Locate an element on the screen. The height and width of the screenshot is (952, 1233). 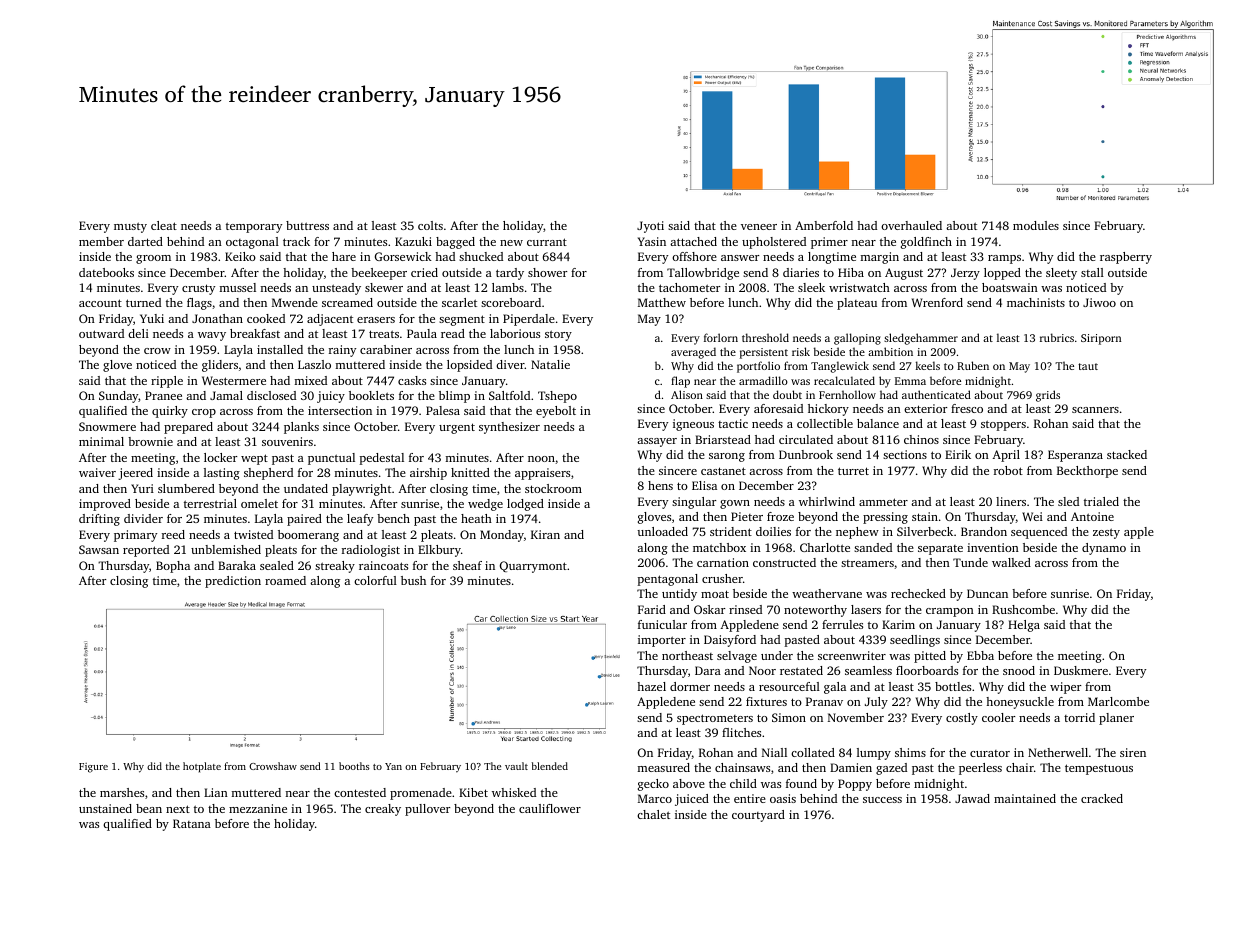
primer is located at coordinates (829, 243).
